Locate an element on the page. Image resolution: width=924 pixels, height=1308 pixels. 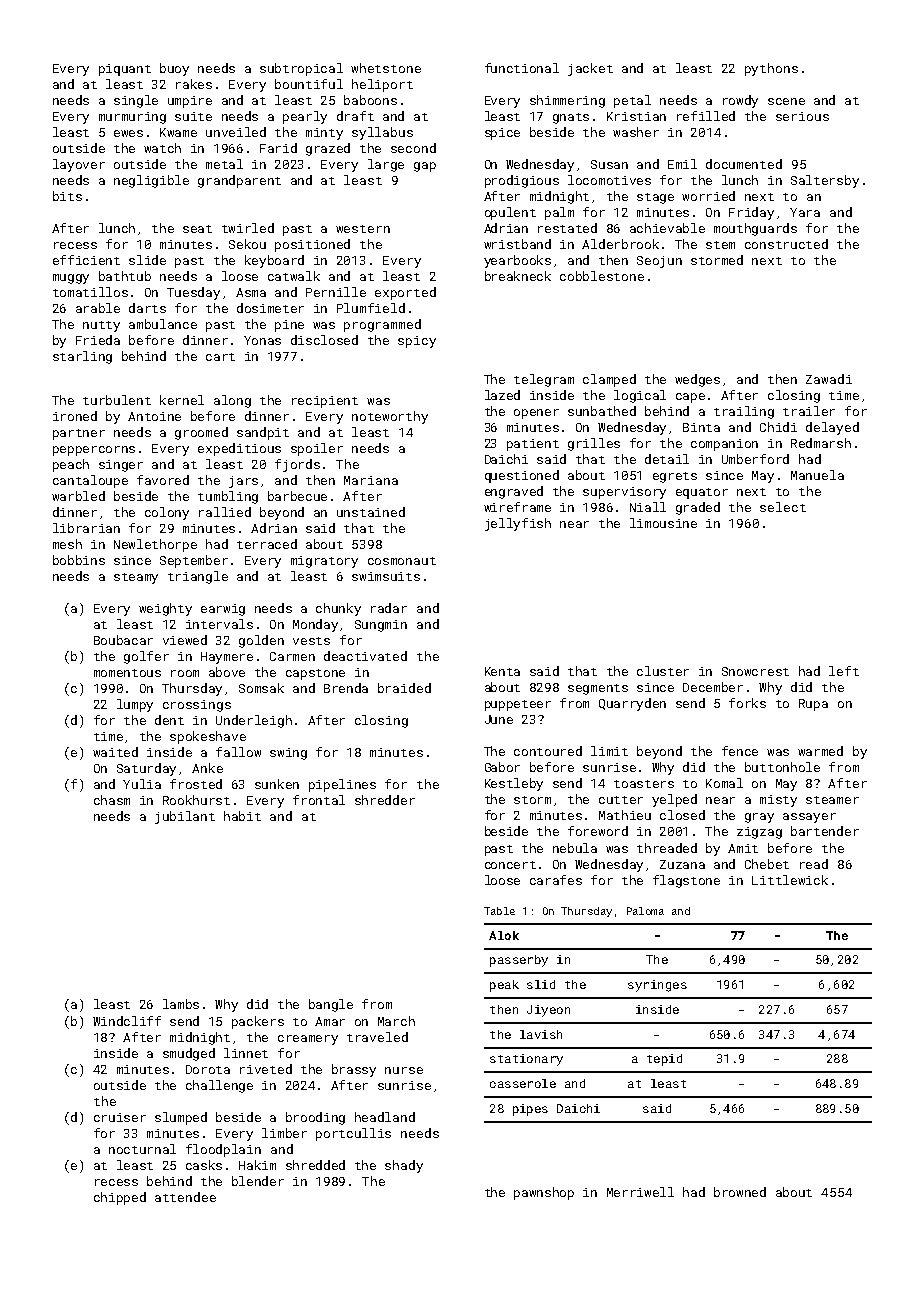
Zuzana is located at coordinates (682, 864).
